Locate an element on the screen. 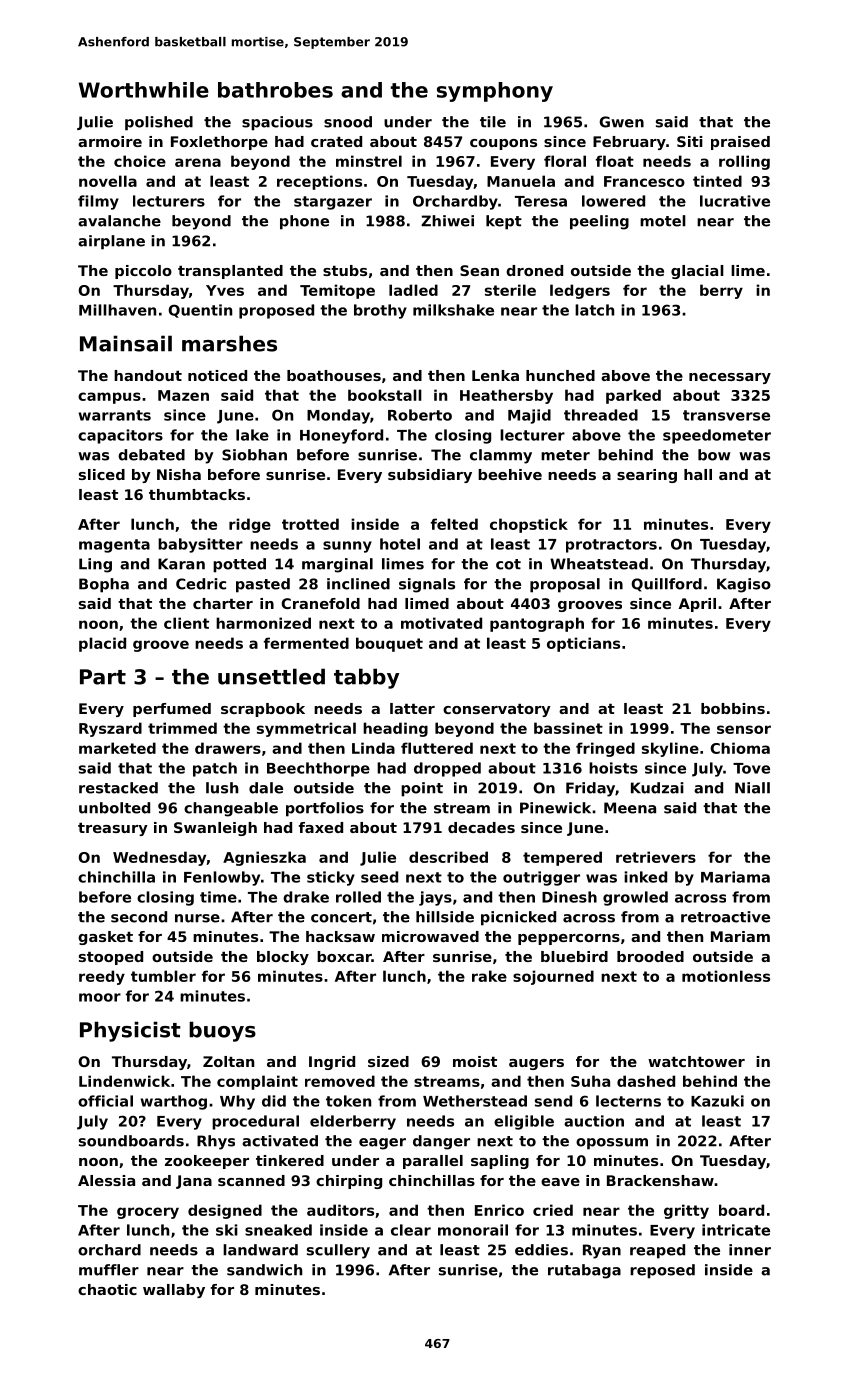 The image size is (849, 1400). Gwen is located at coordinates (622, 122).
